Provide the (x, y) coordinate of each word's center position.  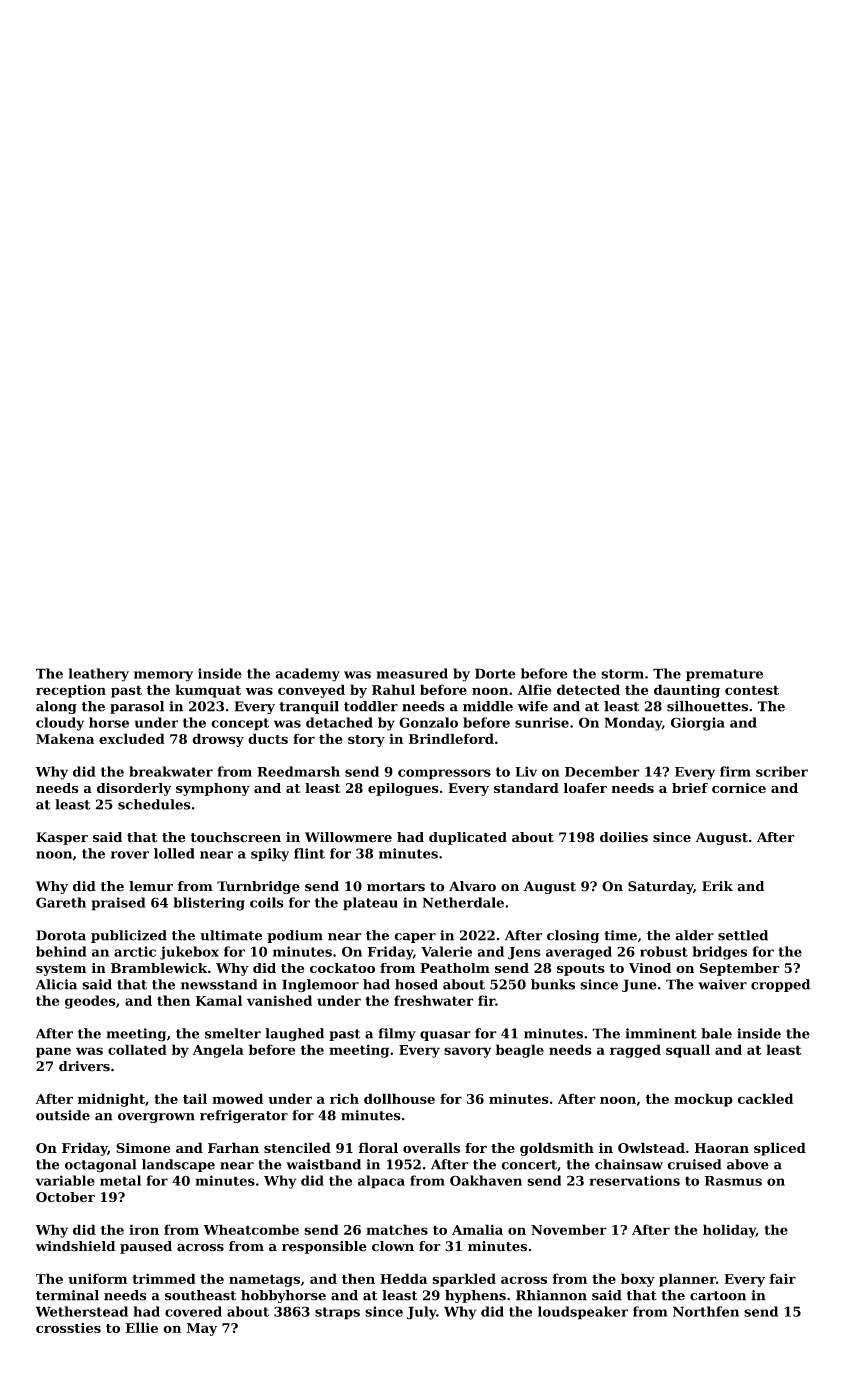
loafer (585, 788)
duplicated (468, 838)
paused (146, 1247)
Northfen (706, 1311)
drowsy (218, 740)
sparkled (464, 1280)
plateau (370, 904)
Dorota (61, 935)
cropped (780, 985)
